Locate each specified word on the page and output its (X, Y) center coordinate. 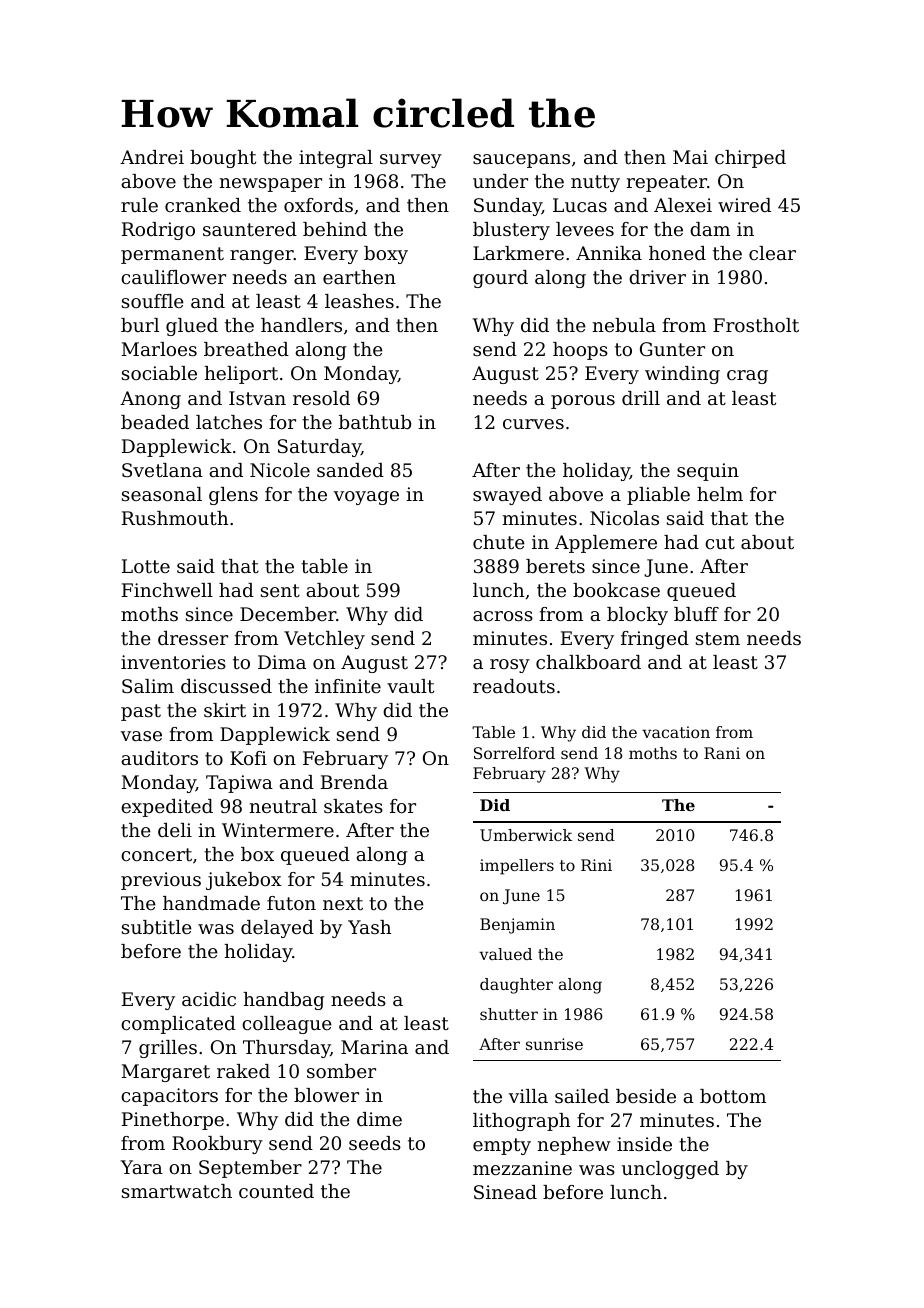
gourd (500, 279)
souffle (153, 301)
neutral (283, 806)
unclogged (670, 1170)
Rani (722, 753)
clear (772, 253)
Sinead (505, 1192)
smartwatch (177, 1191)
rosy (510, 666)
